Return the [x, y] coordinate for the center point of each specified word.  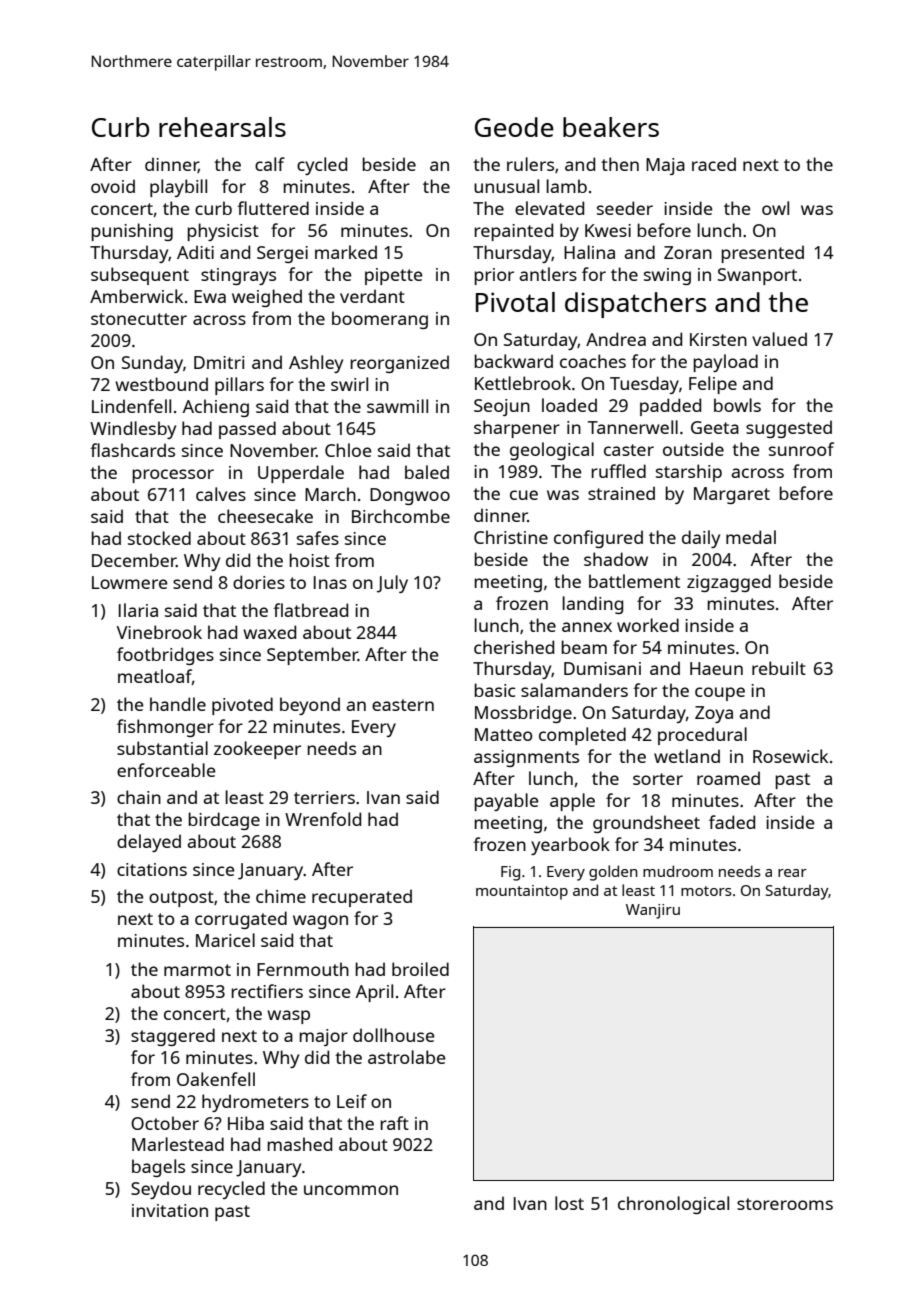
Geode [514, 127]
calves [221, 494]
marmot [197, 970]
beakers [611, 127]
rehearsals [222, 127]
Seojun [502, 407]
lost [569, 1203]
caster [629, 450]
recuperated [362, 898]
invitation [170, 1210]
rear [792, 873]
